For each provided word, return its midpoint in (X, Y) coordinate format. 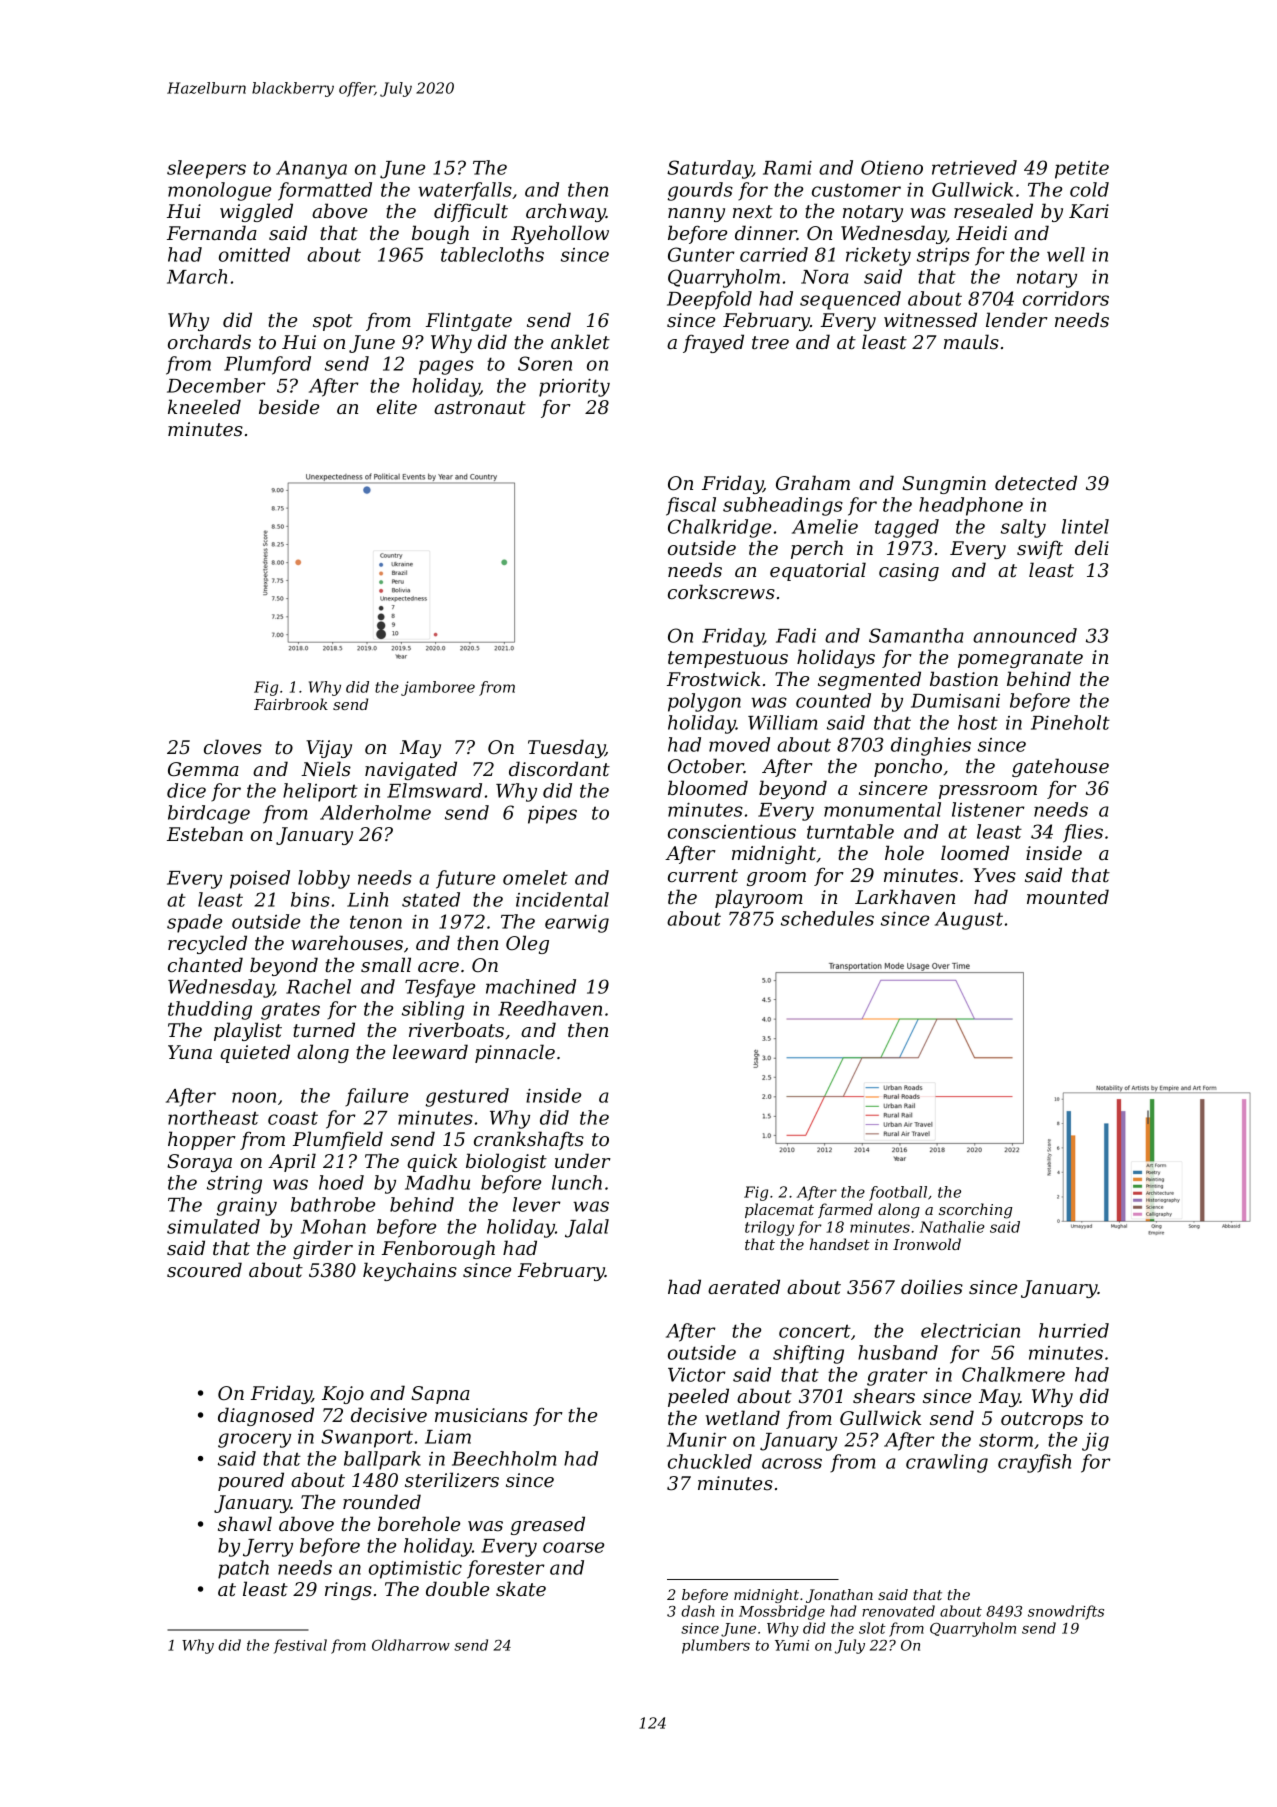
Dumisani (955, 701)
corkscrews (721, 592)
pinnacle (515, 1053)
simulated (213, 1226)
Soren (545, 363)
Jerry (268, 1548)
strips (943, 257)
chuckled (710, 1461)
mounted (1068, 897)
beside (289, 407)
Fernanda (212, 233)
